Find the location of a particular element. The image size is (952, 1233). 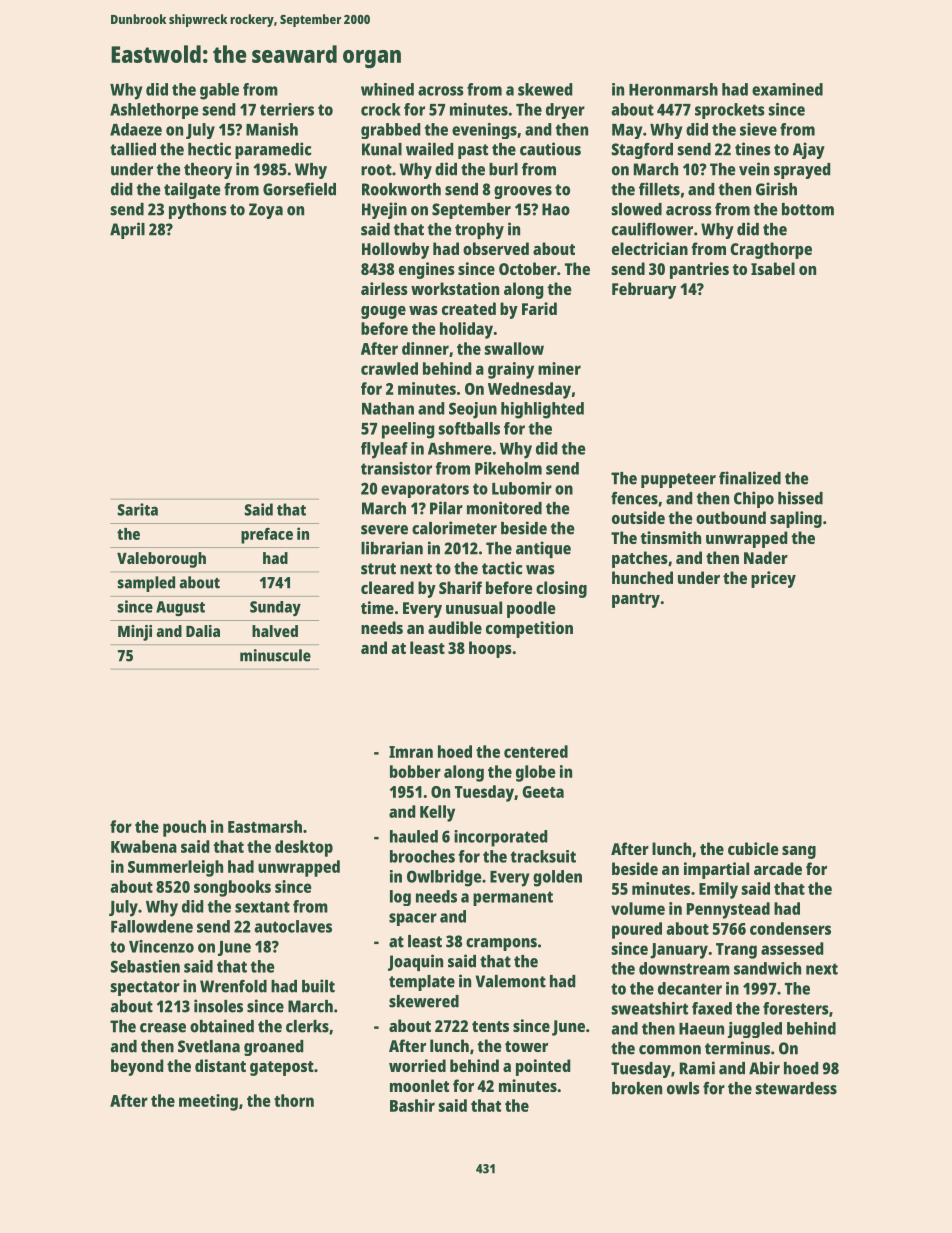

Wrenfold is located at coordinates (233, 986).
